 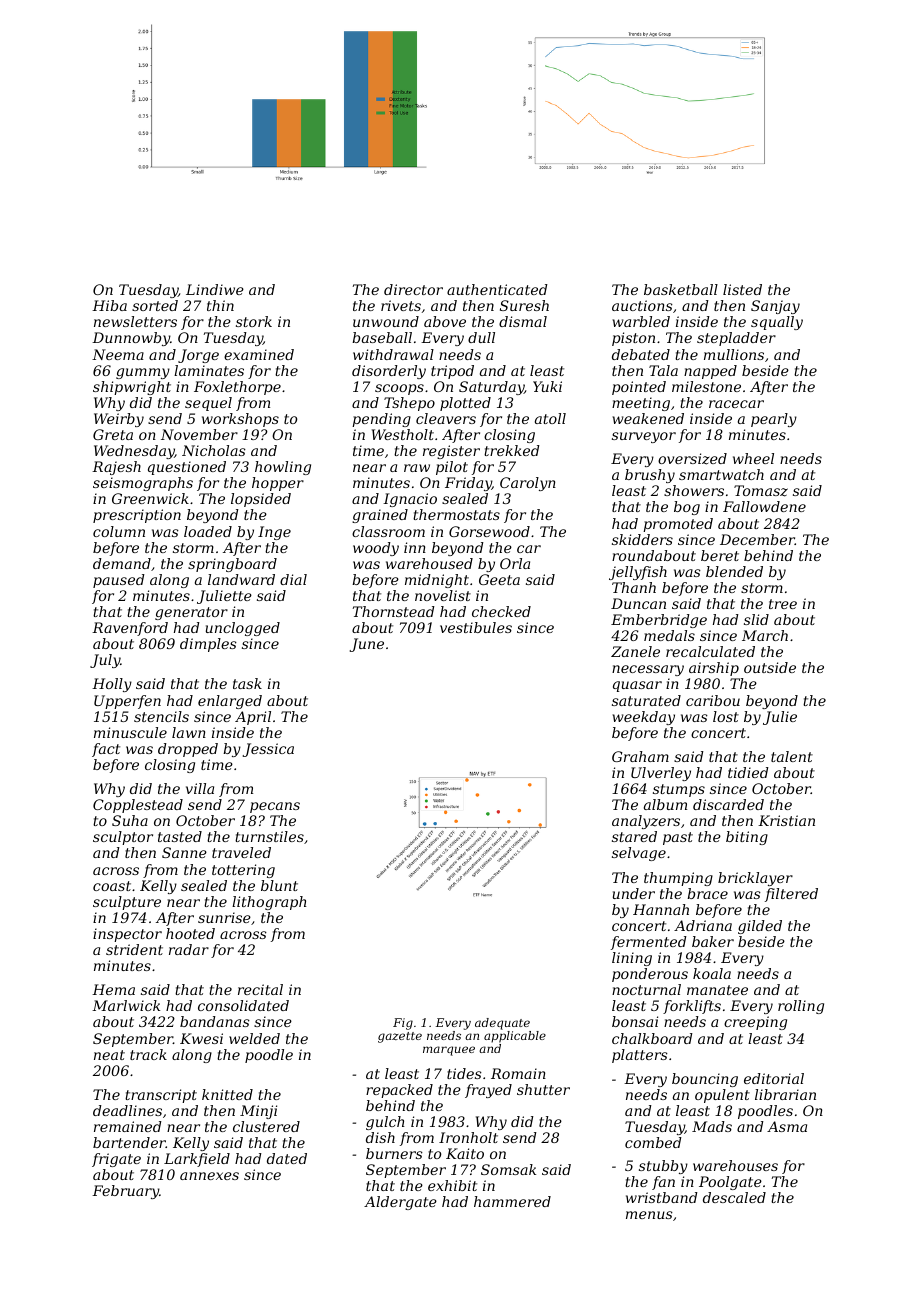 What do you see at coordinates (209, 1176) in the screenshot?
I see `annexes` at bounding box center [209, 1176].
